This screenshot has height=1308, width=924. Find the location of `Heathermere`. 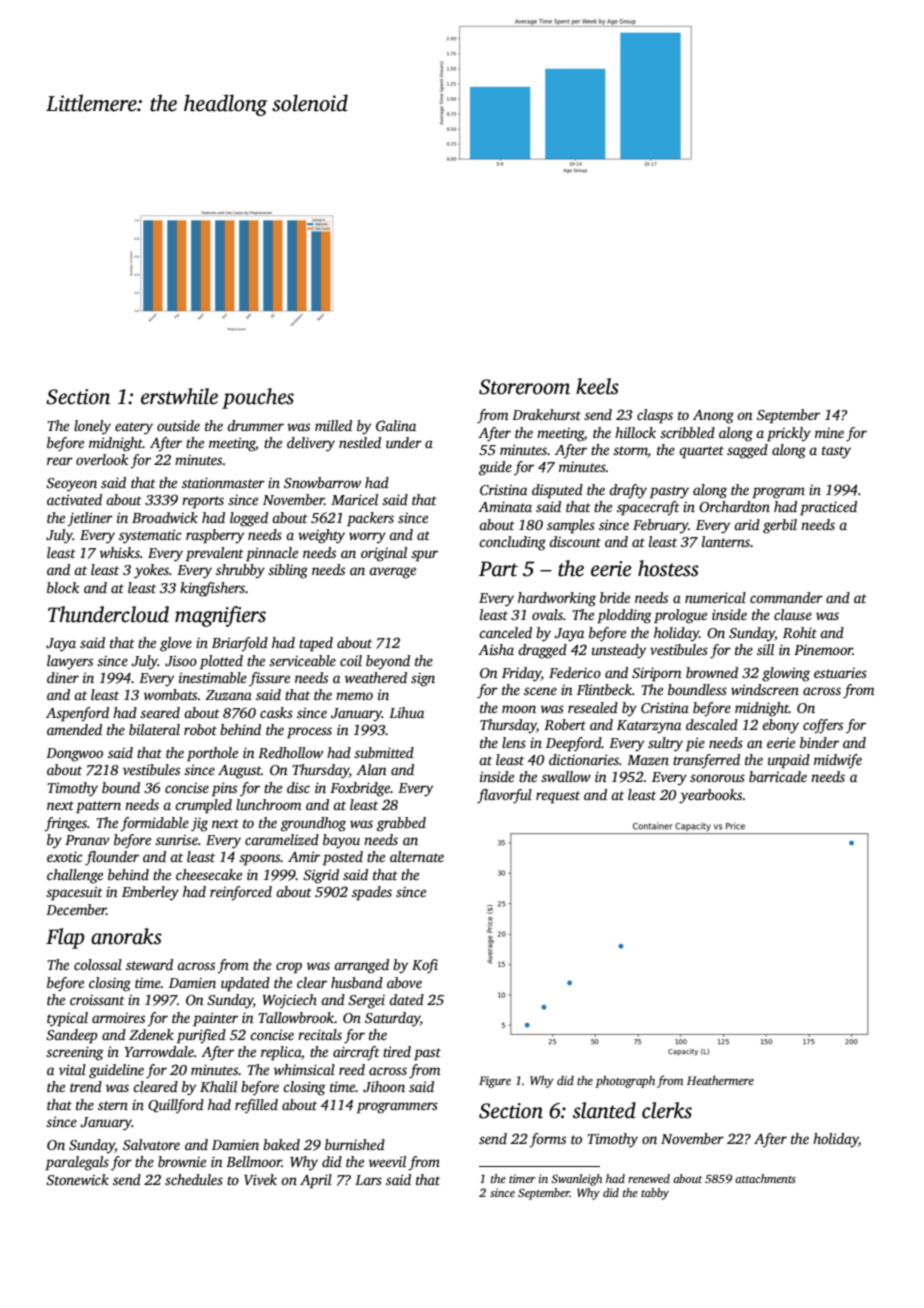

Heathermere is located at coordinates (720, 1080).
